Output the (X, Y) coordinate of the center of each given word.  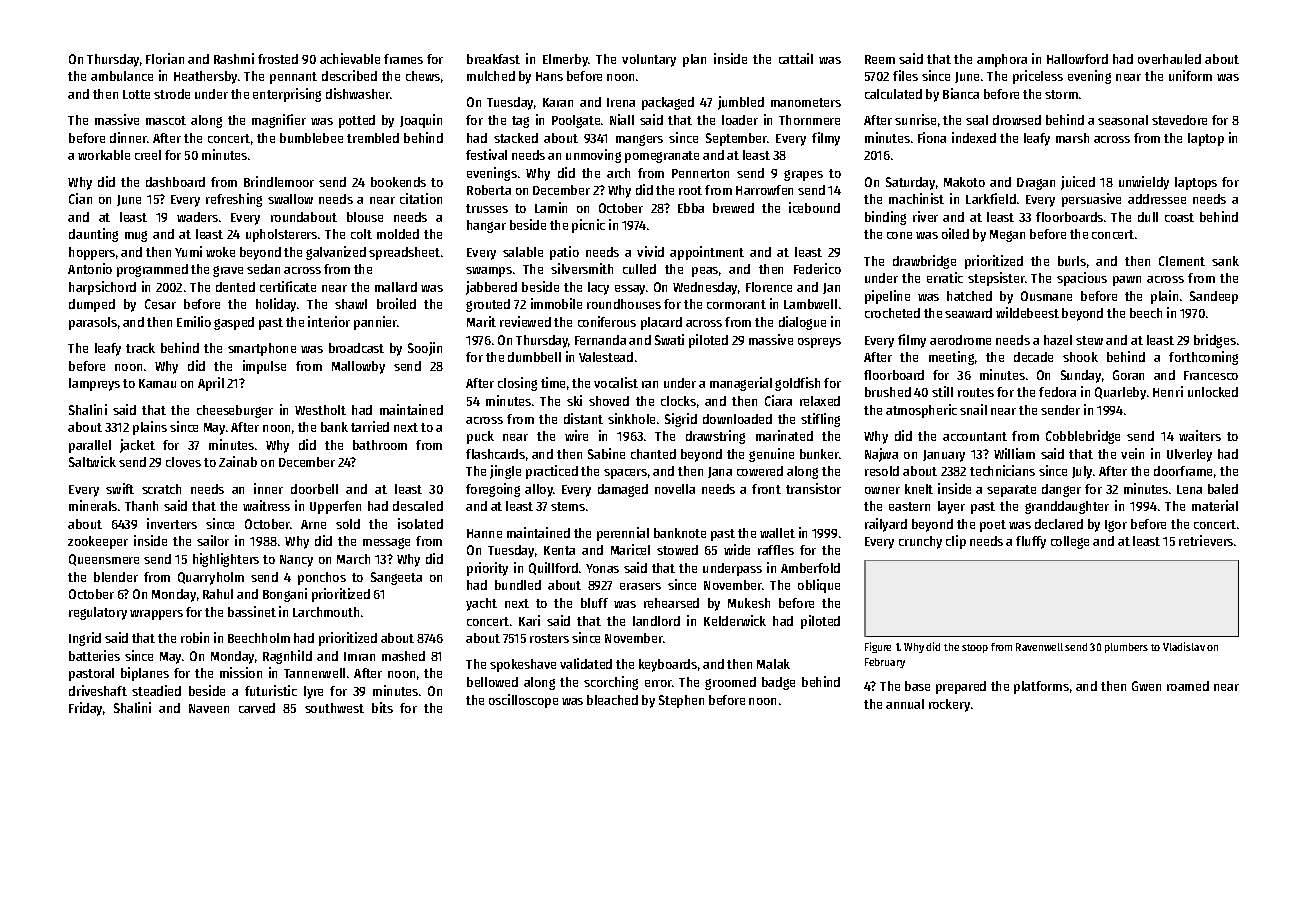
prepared (961, 687)
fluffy (1031, 542)
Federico (817, 268)
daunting (93, 235)
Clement (1182, 261)
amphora (1002, 60)
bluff (594, 603)
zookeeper (98, 542)
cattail (796, 58)
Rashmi (234, 58)
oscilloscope (523, 701)
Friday (85, 709)
